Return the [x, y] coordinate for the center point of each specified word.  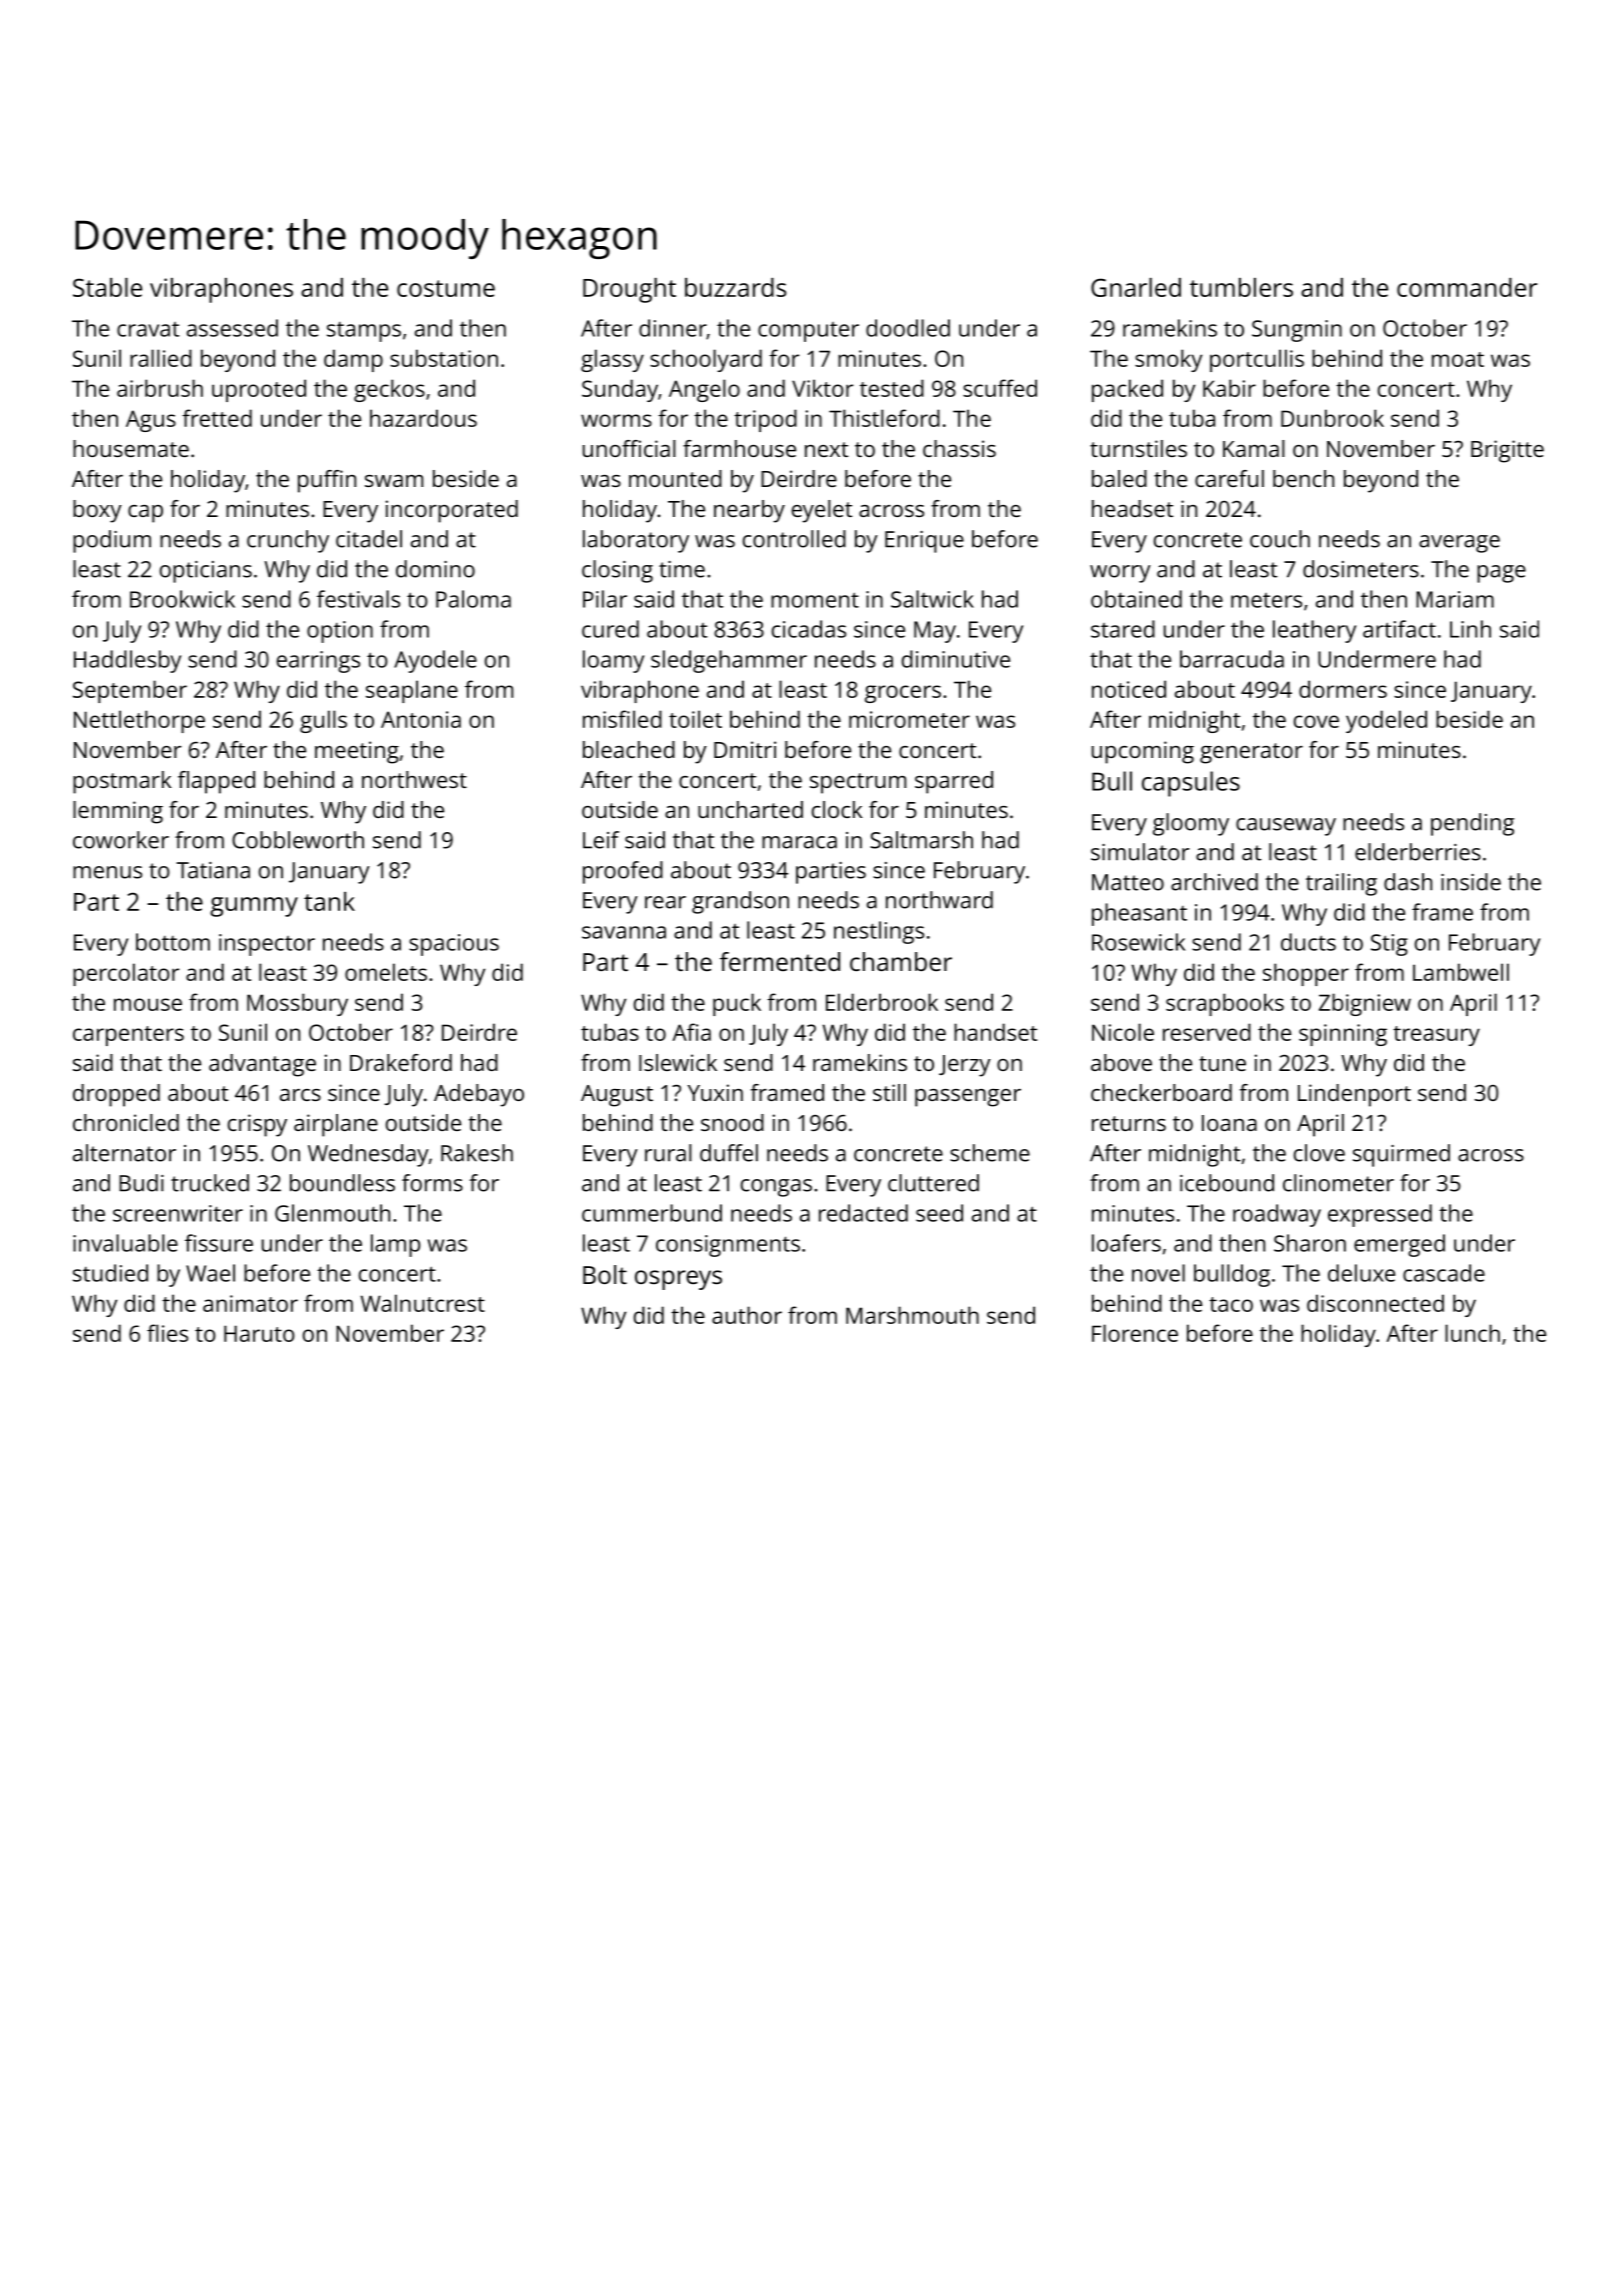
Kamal [1254, 448]
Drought [629, 290]
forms [432, 1183]
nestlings [879, 932]
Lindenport [1354, 1095]
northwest [414, 779]
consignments [728, 1246]
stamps [364, 332]
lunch [1472, 1333]
